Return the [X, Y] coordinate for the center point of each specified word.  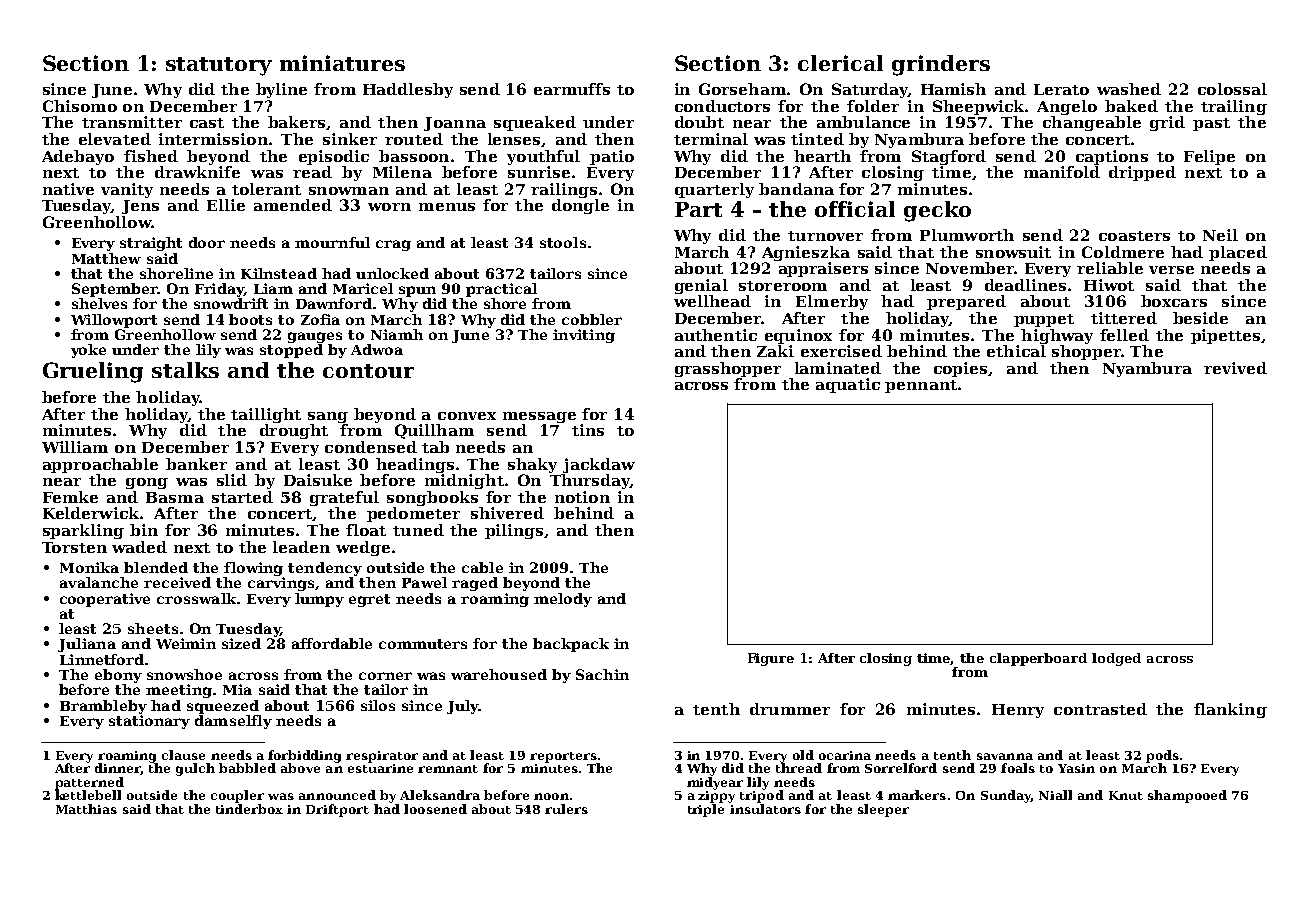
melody [563, 600]
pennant [921, 386]
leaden [301, 547]
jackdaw [599, 465]
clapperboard [1038, 659]
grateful [344, 498]
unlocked [392, 273]
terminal [711, 139]
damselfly [233, 722]
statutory [219, 66]
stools [563, 242]
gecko [937, 211]
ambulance [863, 122]
